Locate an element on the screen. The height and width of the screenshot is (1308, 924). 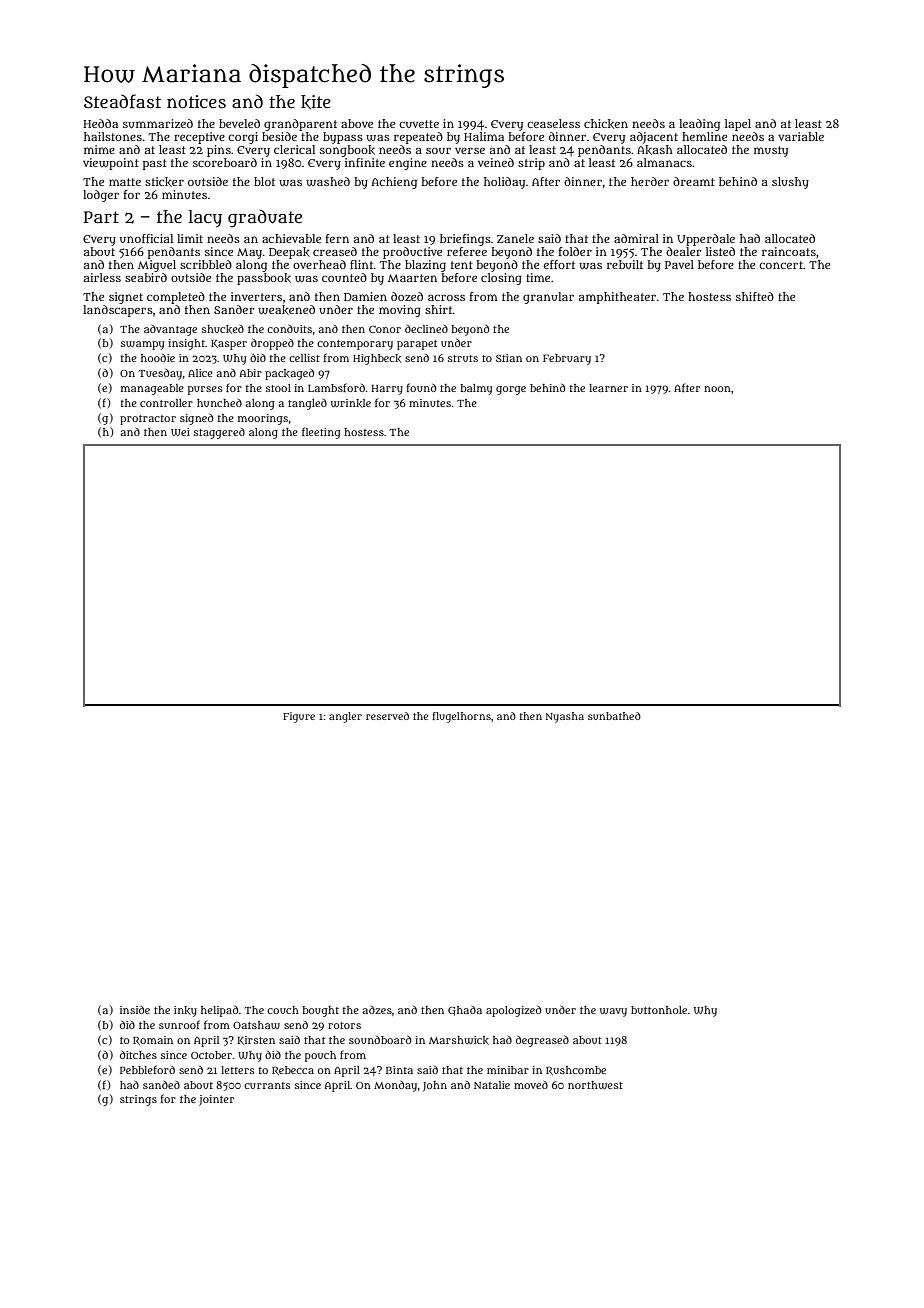
swampy is located at coordinates (142, 345).
